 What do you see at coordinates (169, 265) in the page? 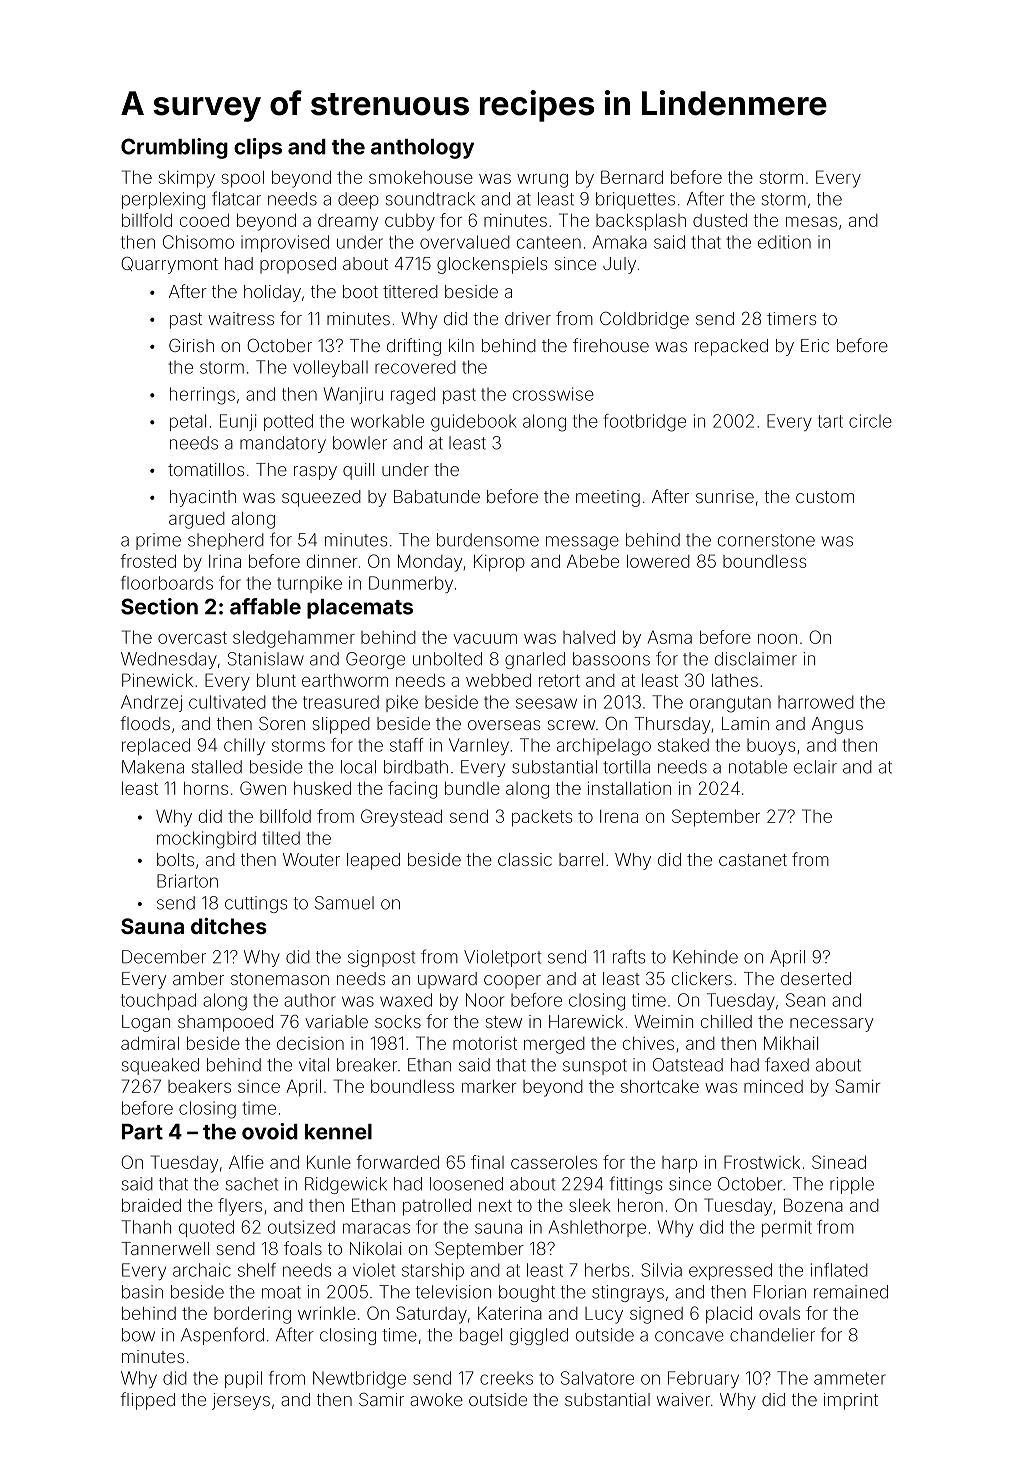
I see `Quarrymont` at bounding box center [169, 265].
